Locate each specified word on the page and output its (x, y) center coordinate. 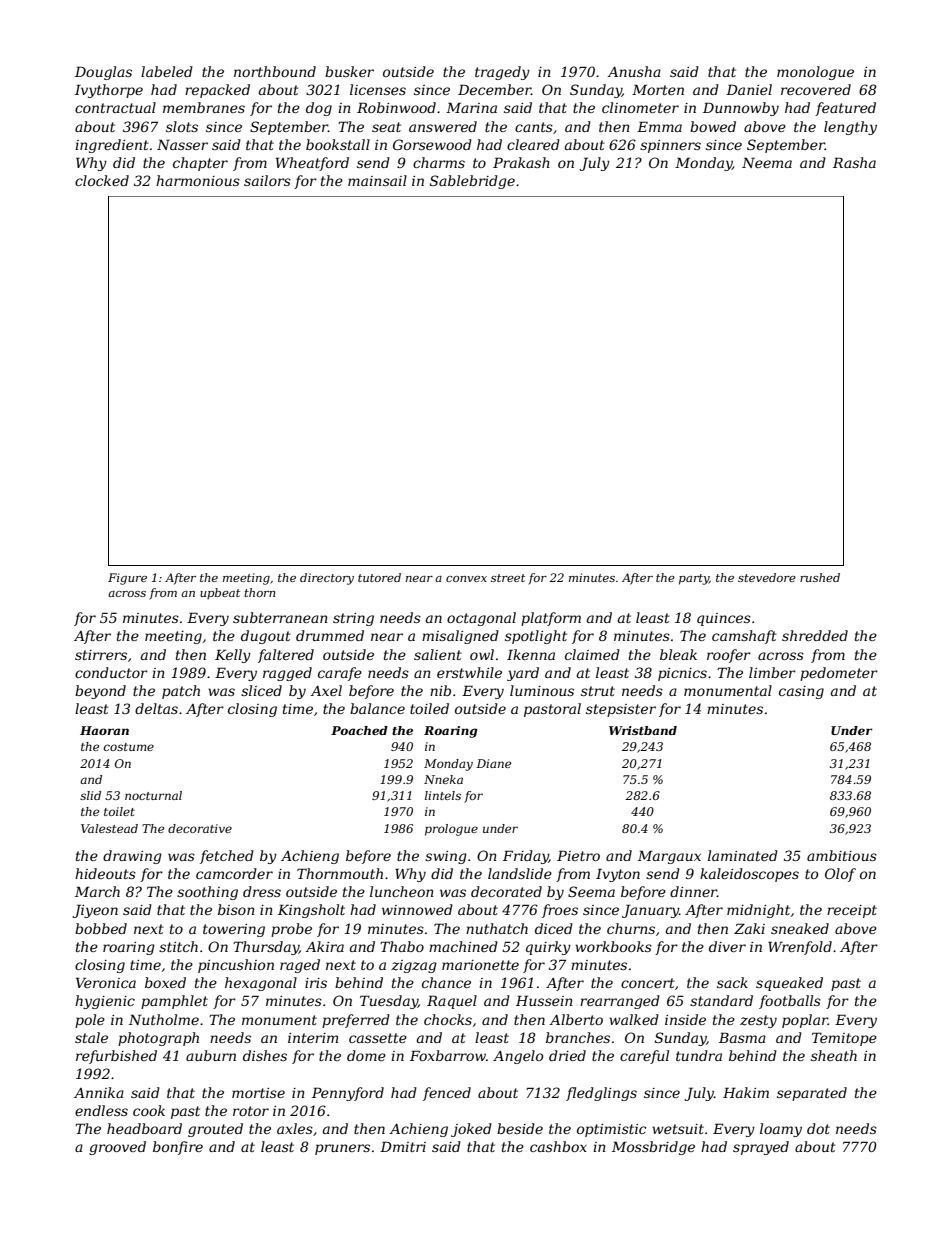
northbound (275, 71)
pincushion (236, 966)
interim (313, 1038)
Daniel (749, 89)
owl (482, 654)
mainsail (377, 180)
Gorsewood (432, 144)
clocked (102, 180)
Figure (127, 579)
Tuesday (389, 1002)
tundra (699, 1055)
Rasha (854, 162)
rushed (820, 577)
